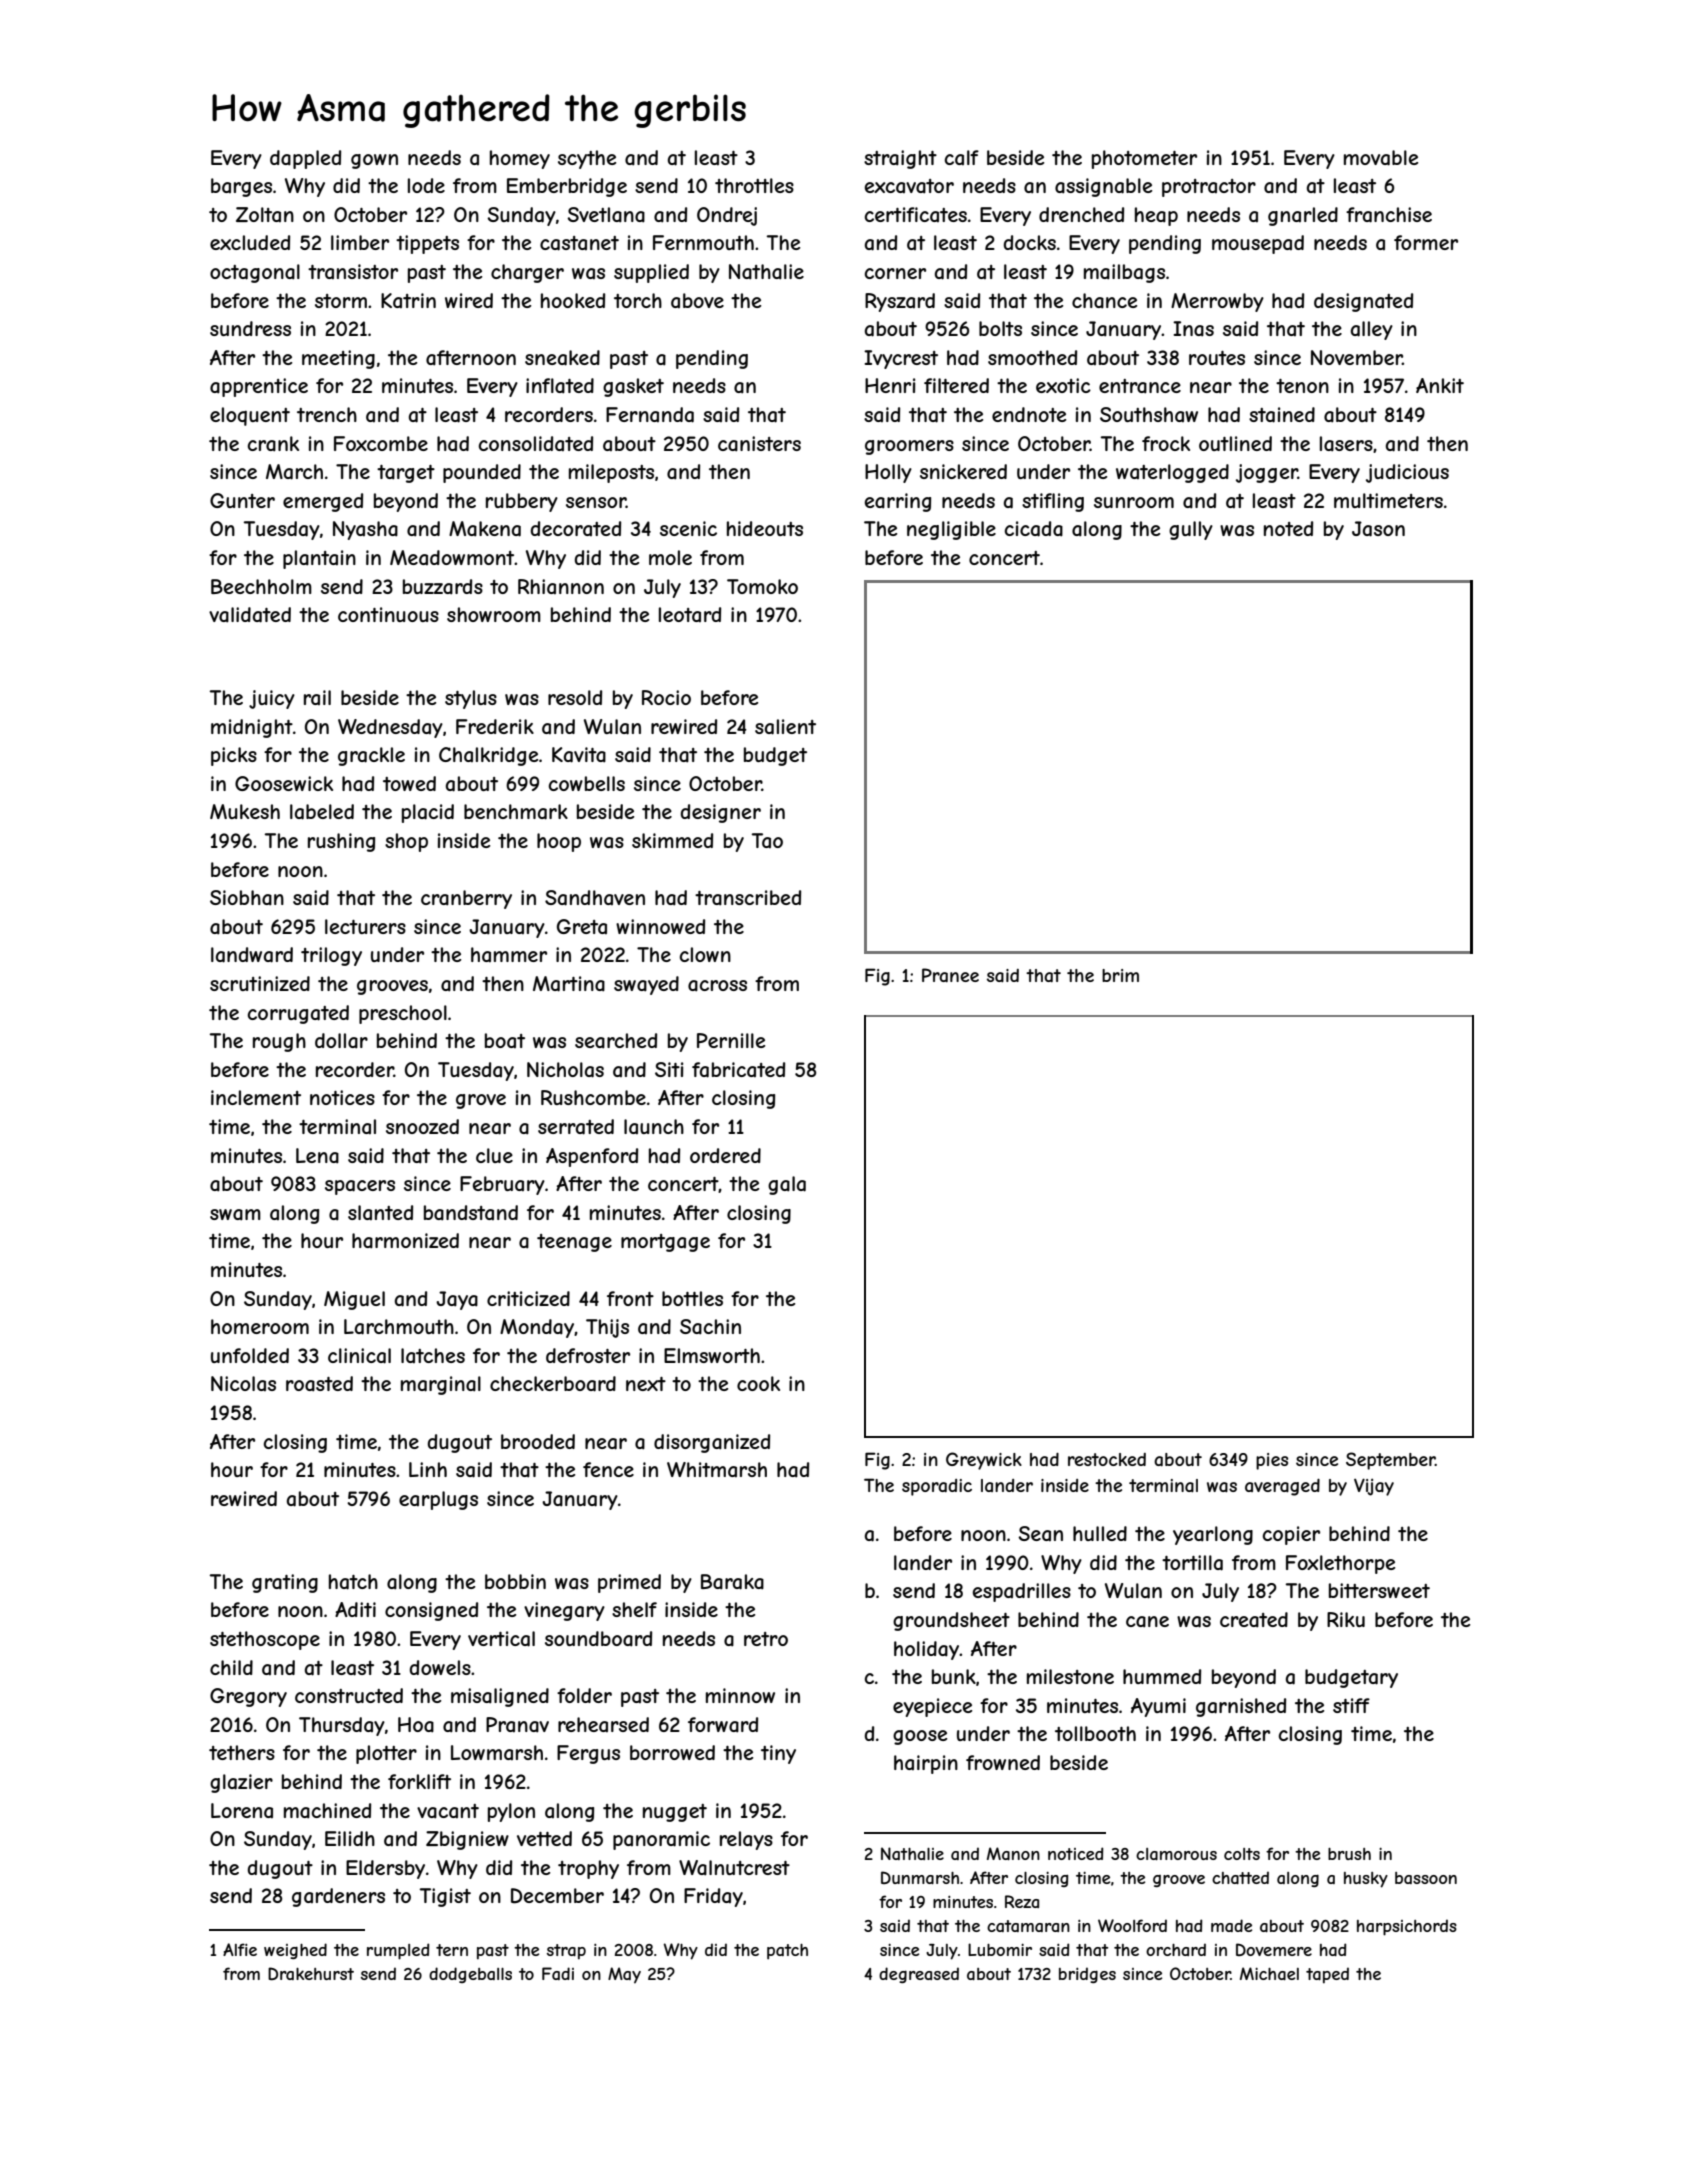 The image size is (1683, 2178). Describe the element at coordinates (1032, 357) in the image. I see `smoothed` at that location.
